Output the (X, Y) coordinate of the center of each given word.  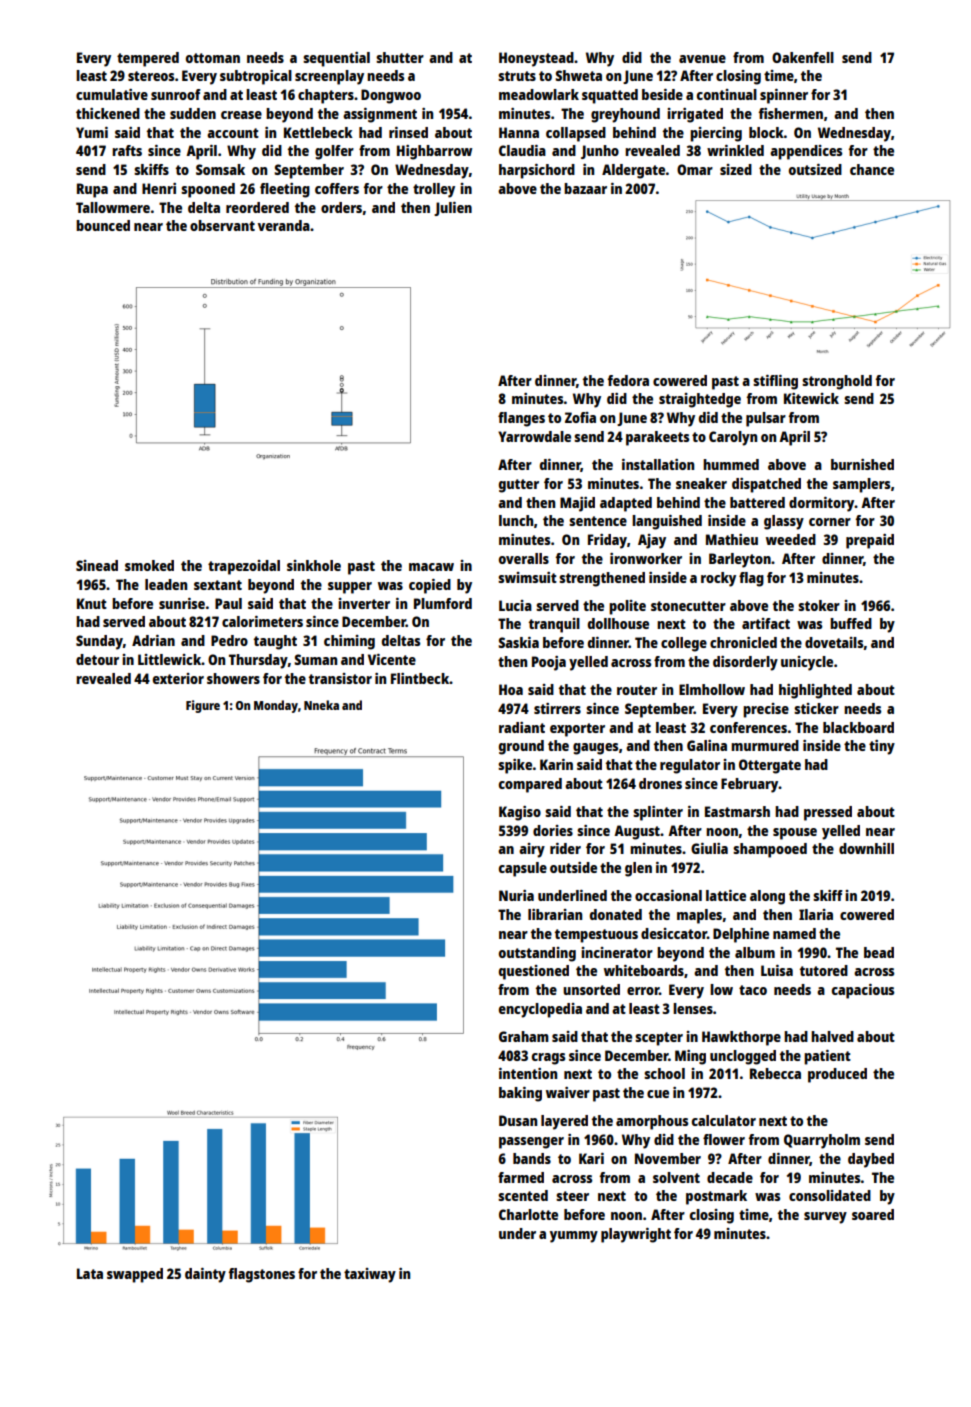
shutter (400, 57)
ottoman (213, 58)
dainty (205, 1275)
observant (222, 225)
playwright (636, 1235)
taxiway (370, 1275)
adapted (626, 504)
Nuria (516, 895)
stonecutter (688, 606)
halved (832, 1036)
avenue (702, 59)
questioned (534, 972)
